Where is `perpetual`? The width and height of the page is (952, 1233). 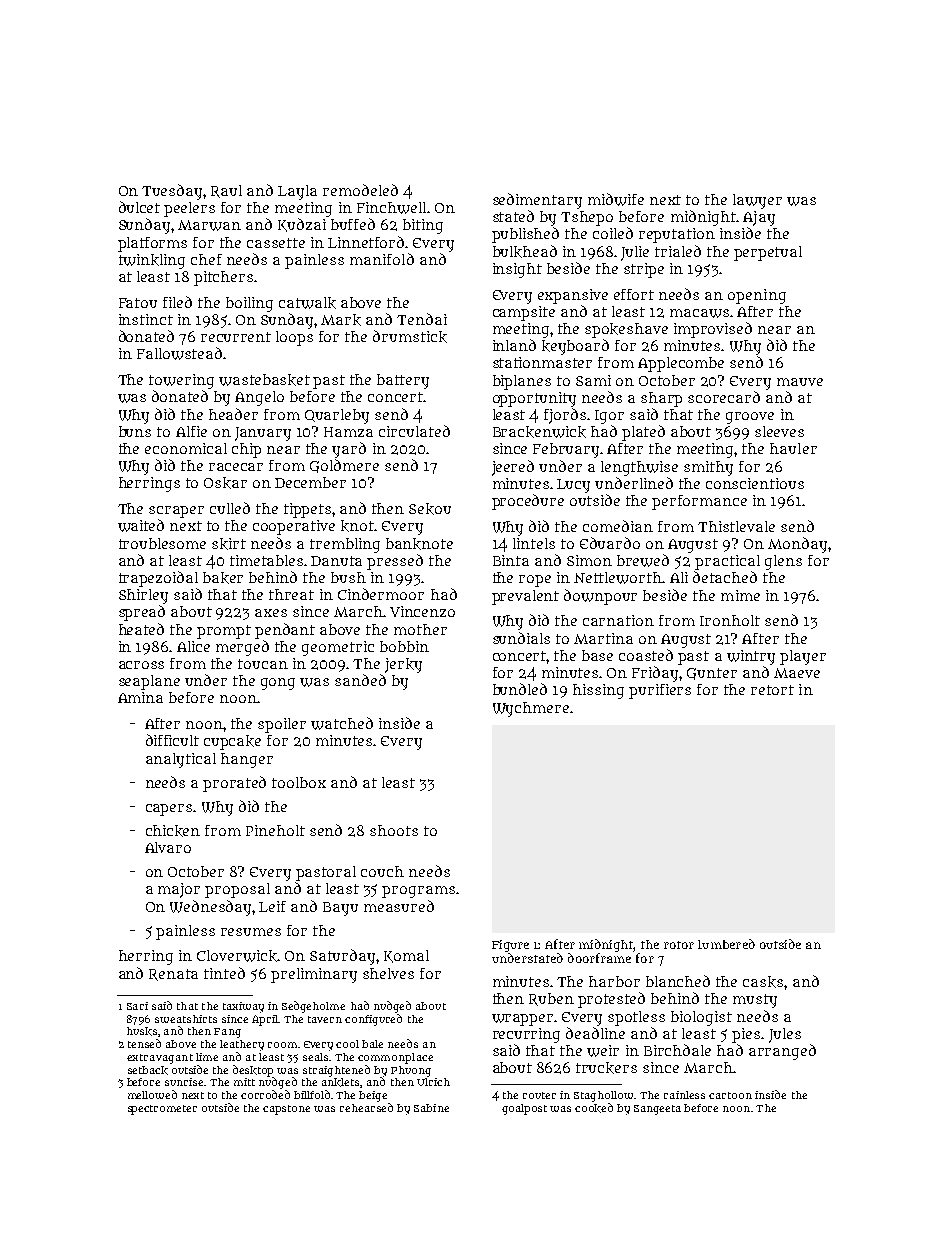
perpetual is located at coordinates (768, 253).
